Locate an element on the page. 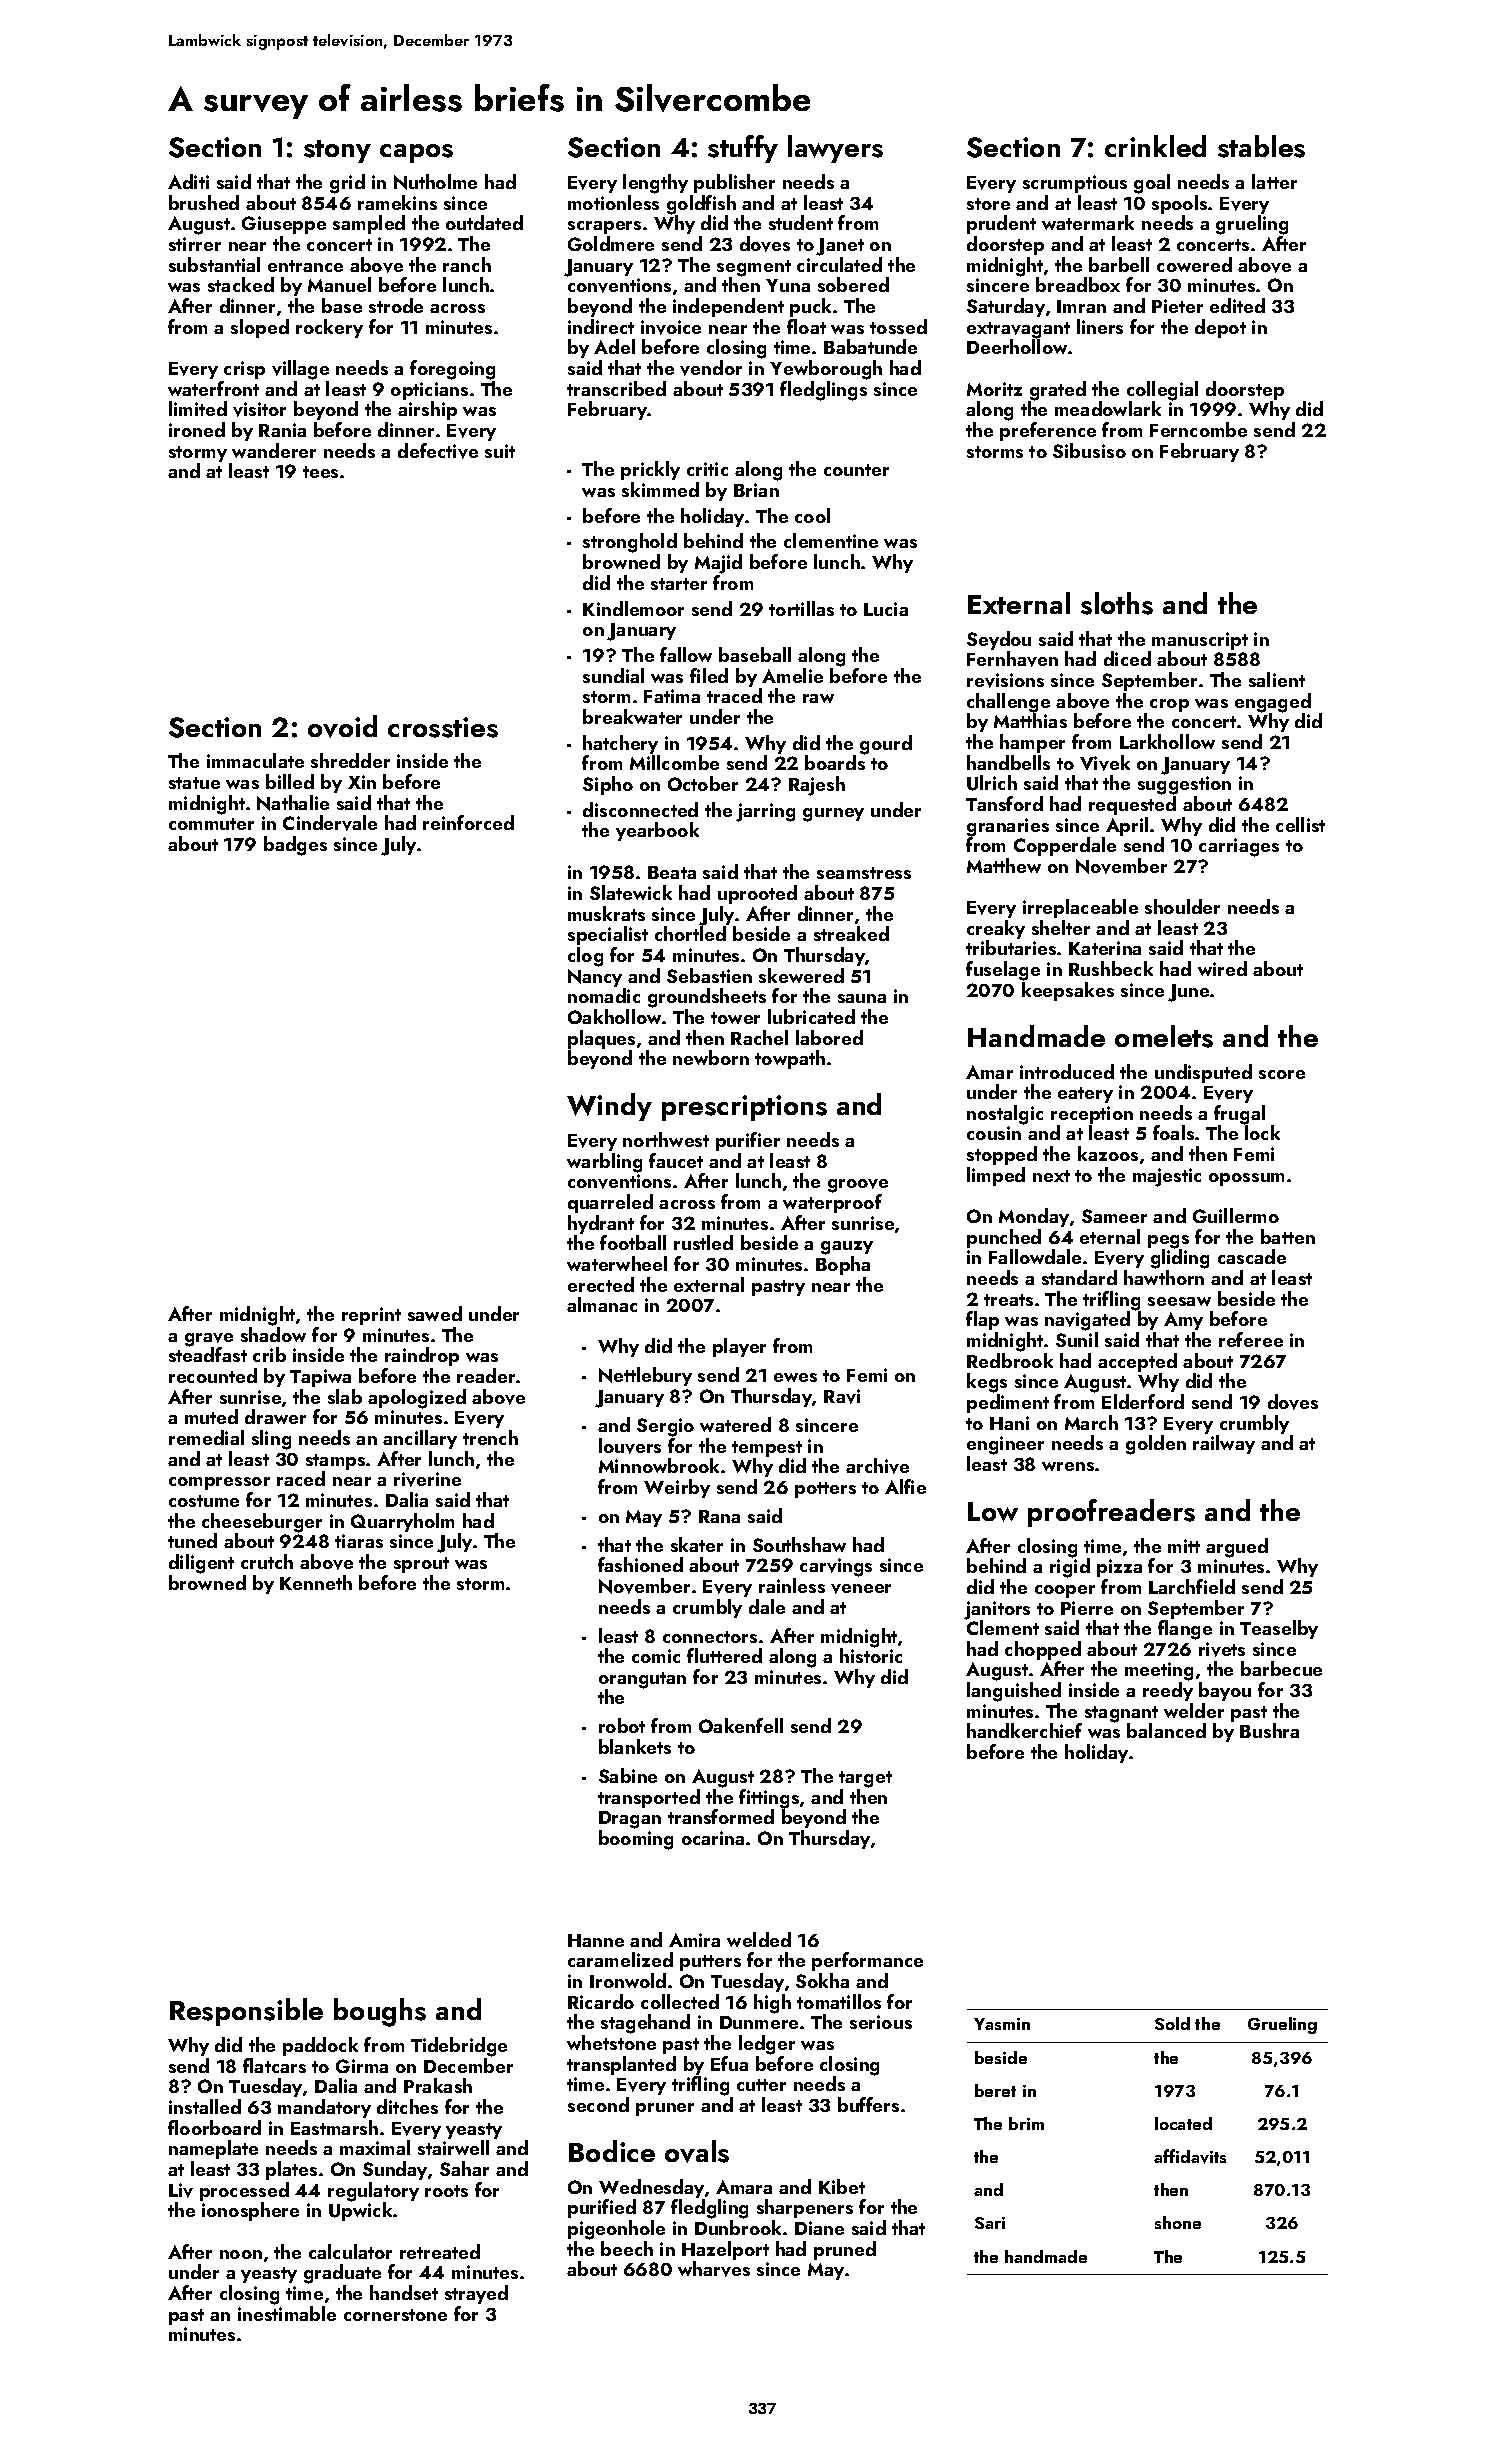 This image has width=1496, height=2464. counter is located at coordinates (856, 470).
